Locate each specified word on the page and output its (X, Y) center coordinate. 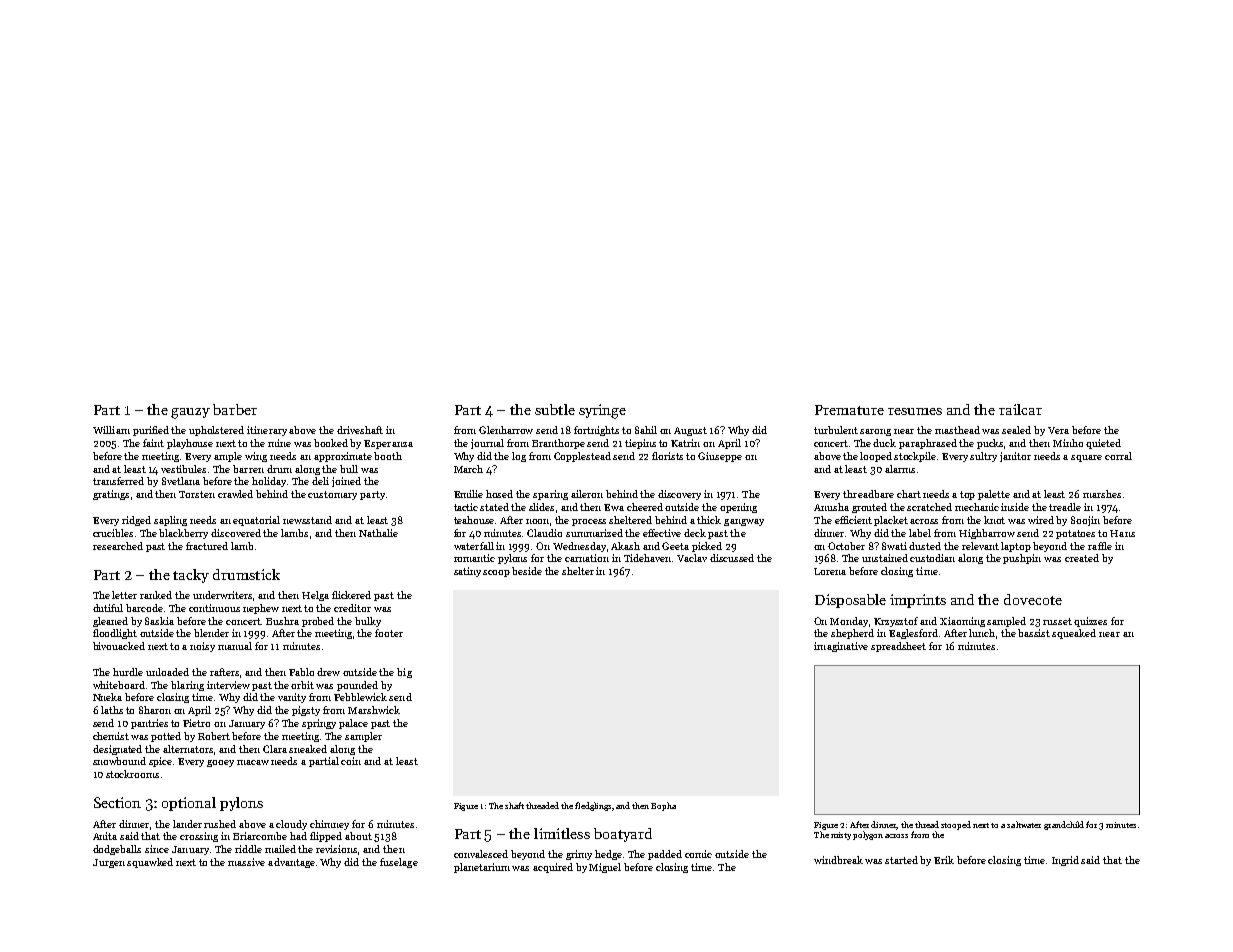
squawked (150, 863)
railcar (1020, 409)
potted (166, 737)
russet (1057, 621)
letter (124, 595)
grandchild (1064, 825)
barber (235, 409)
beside (527, 571)
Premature (849, 410)
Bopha (663, 806)
